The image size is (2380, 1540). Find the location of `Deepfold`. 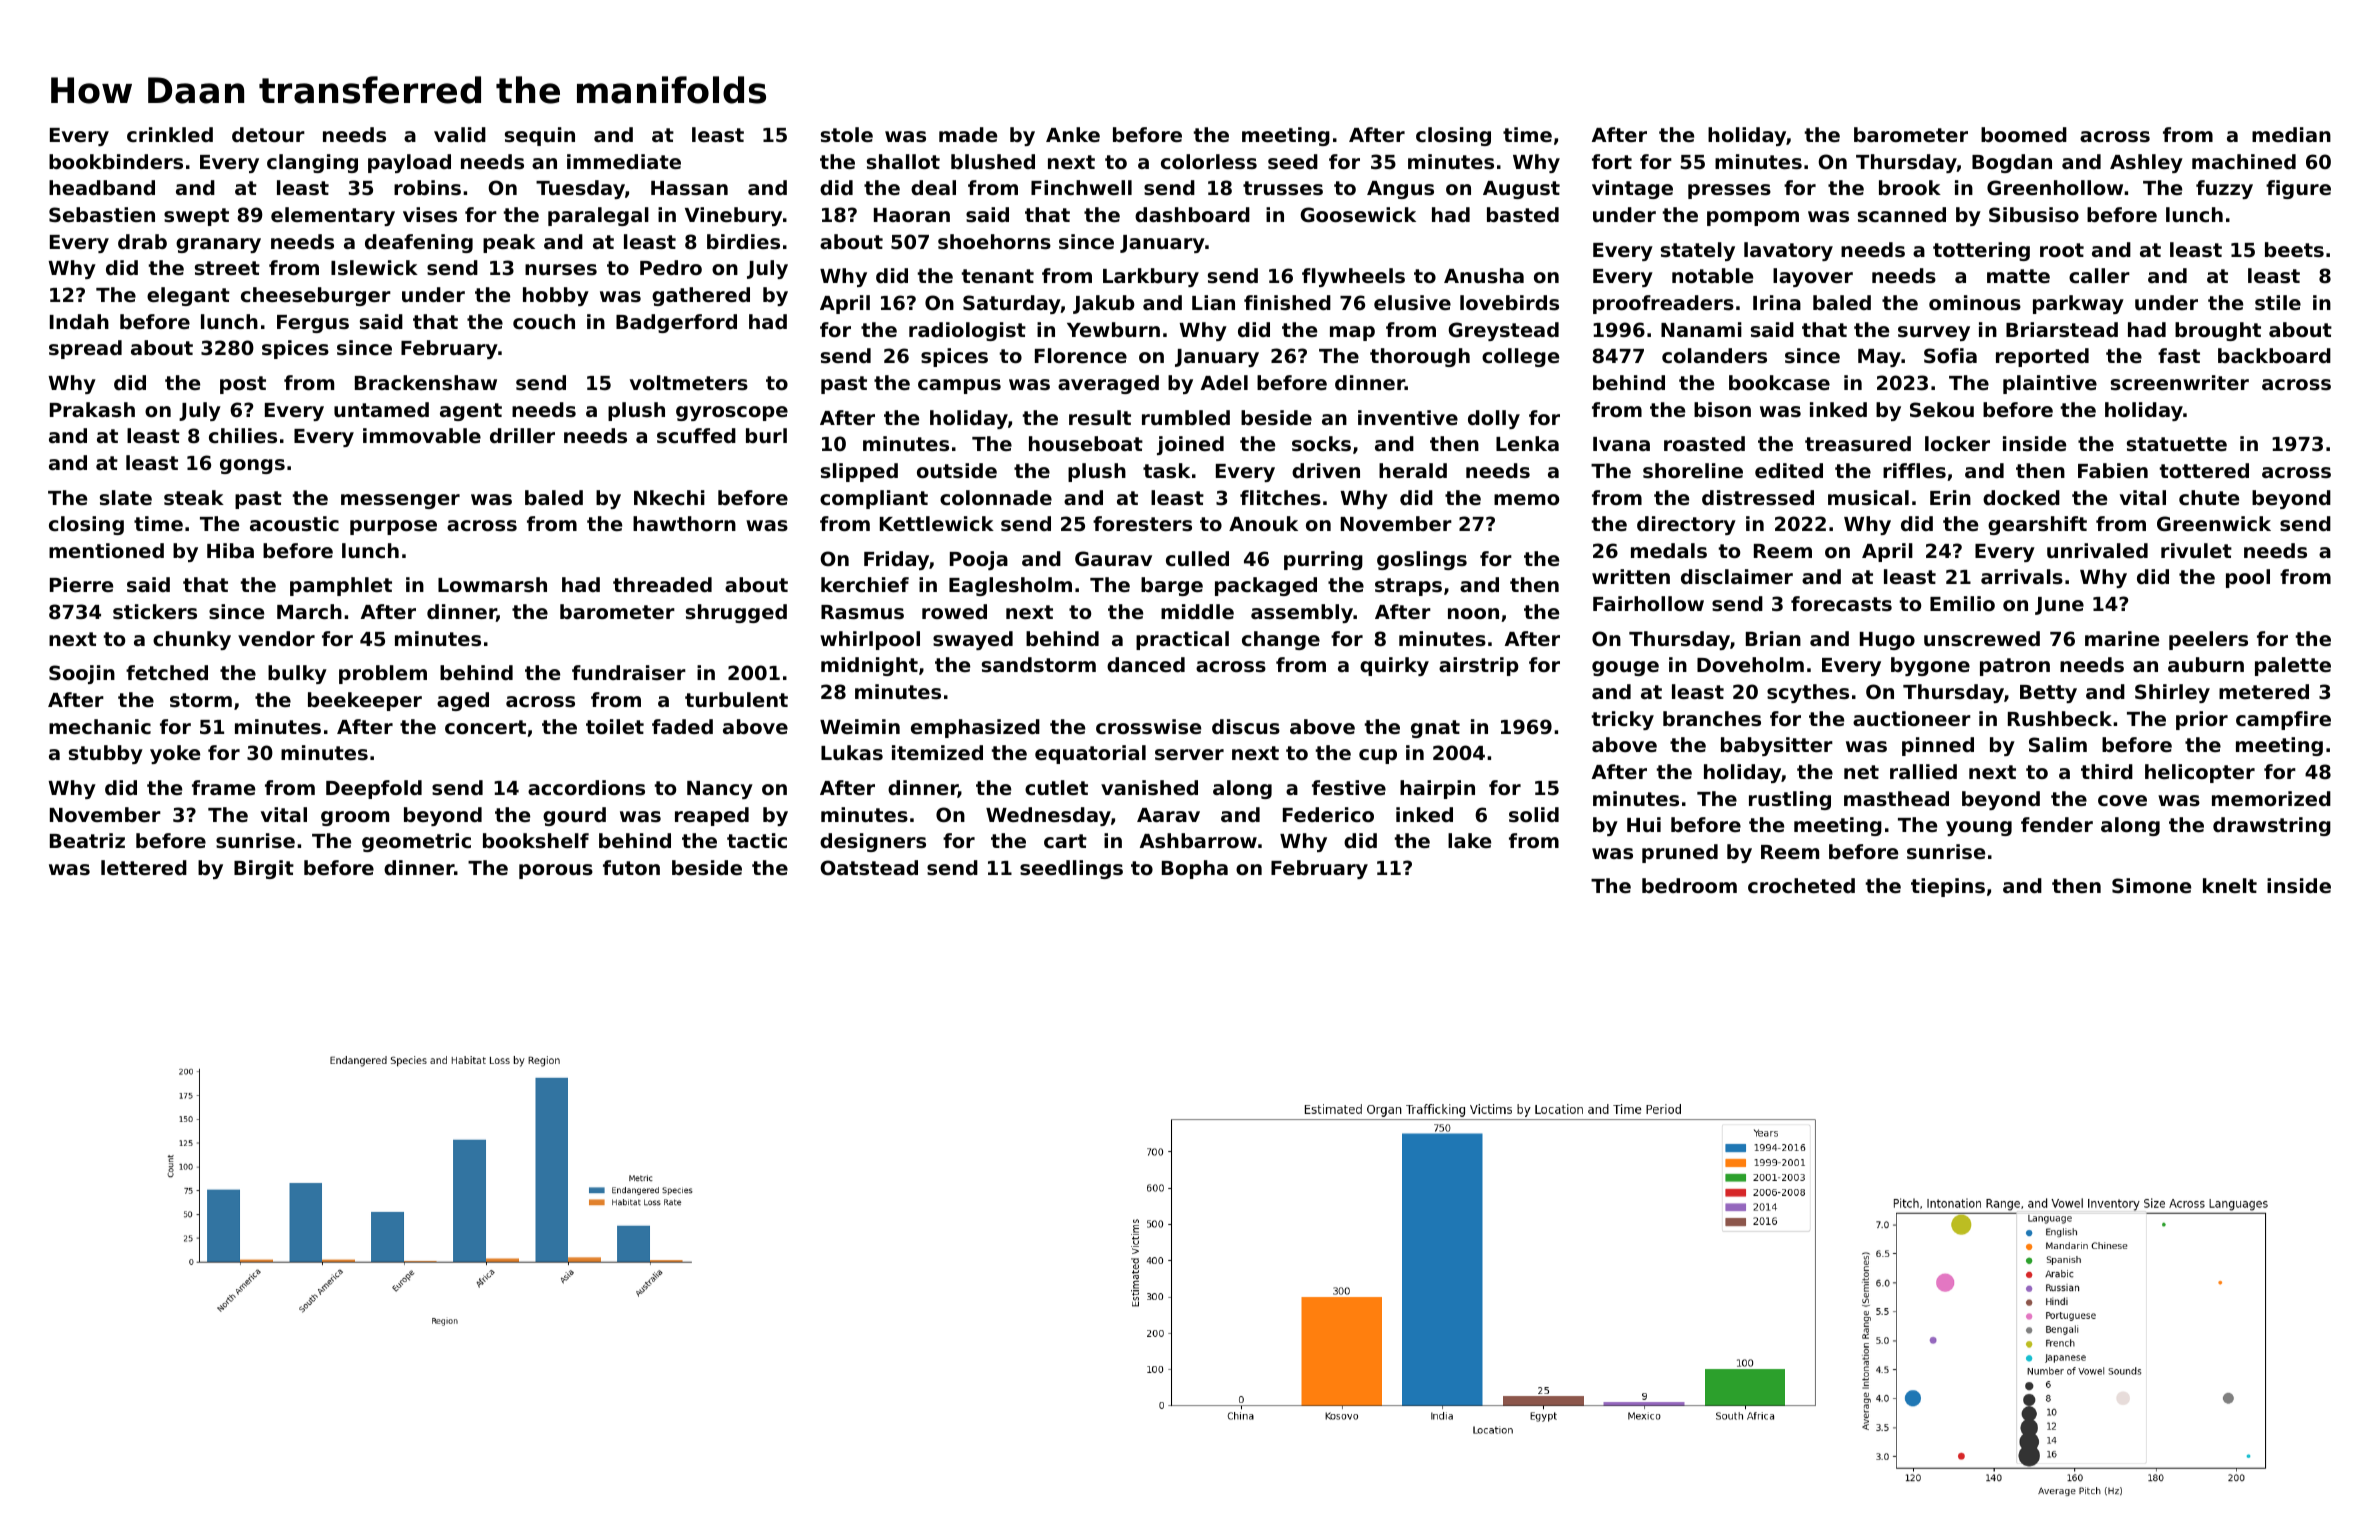

Deepfold is located at coordinates (374, 789).
